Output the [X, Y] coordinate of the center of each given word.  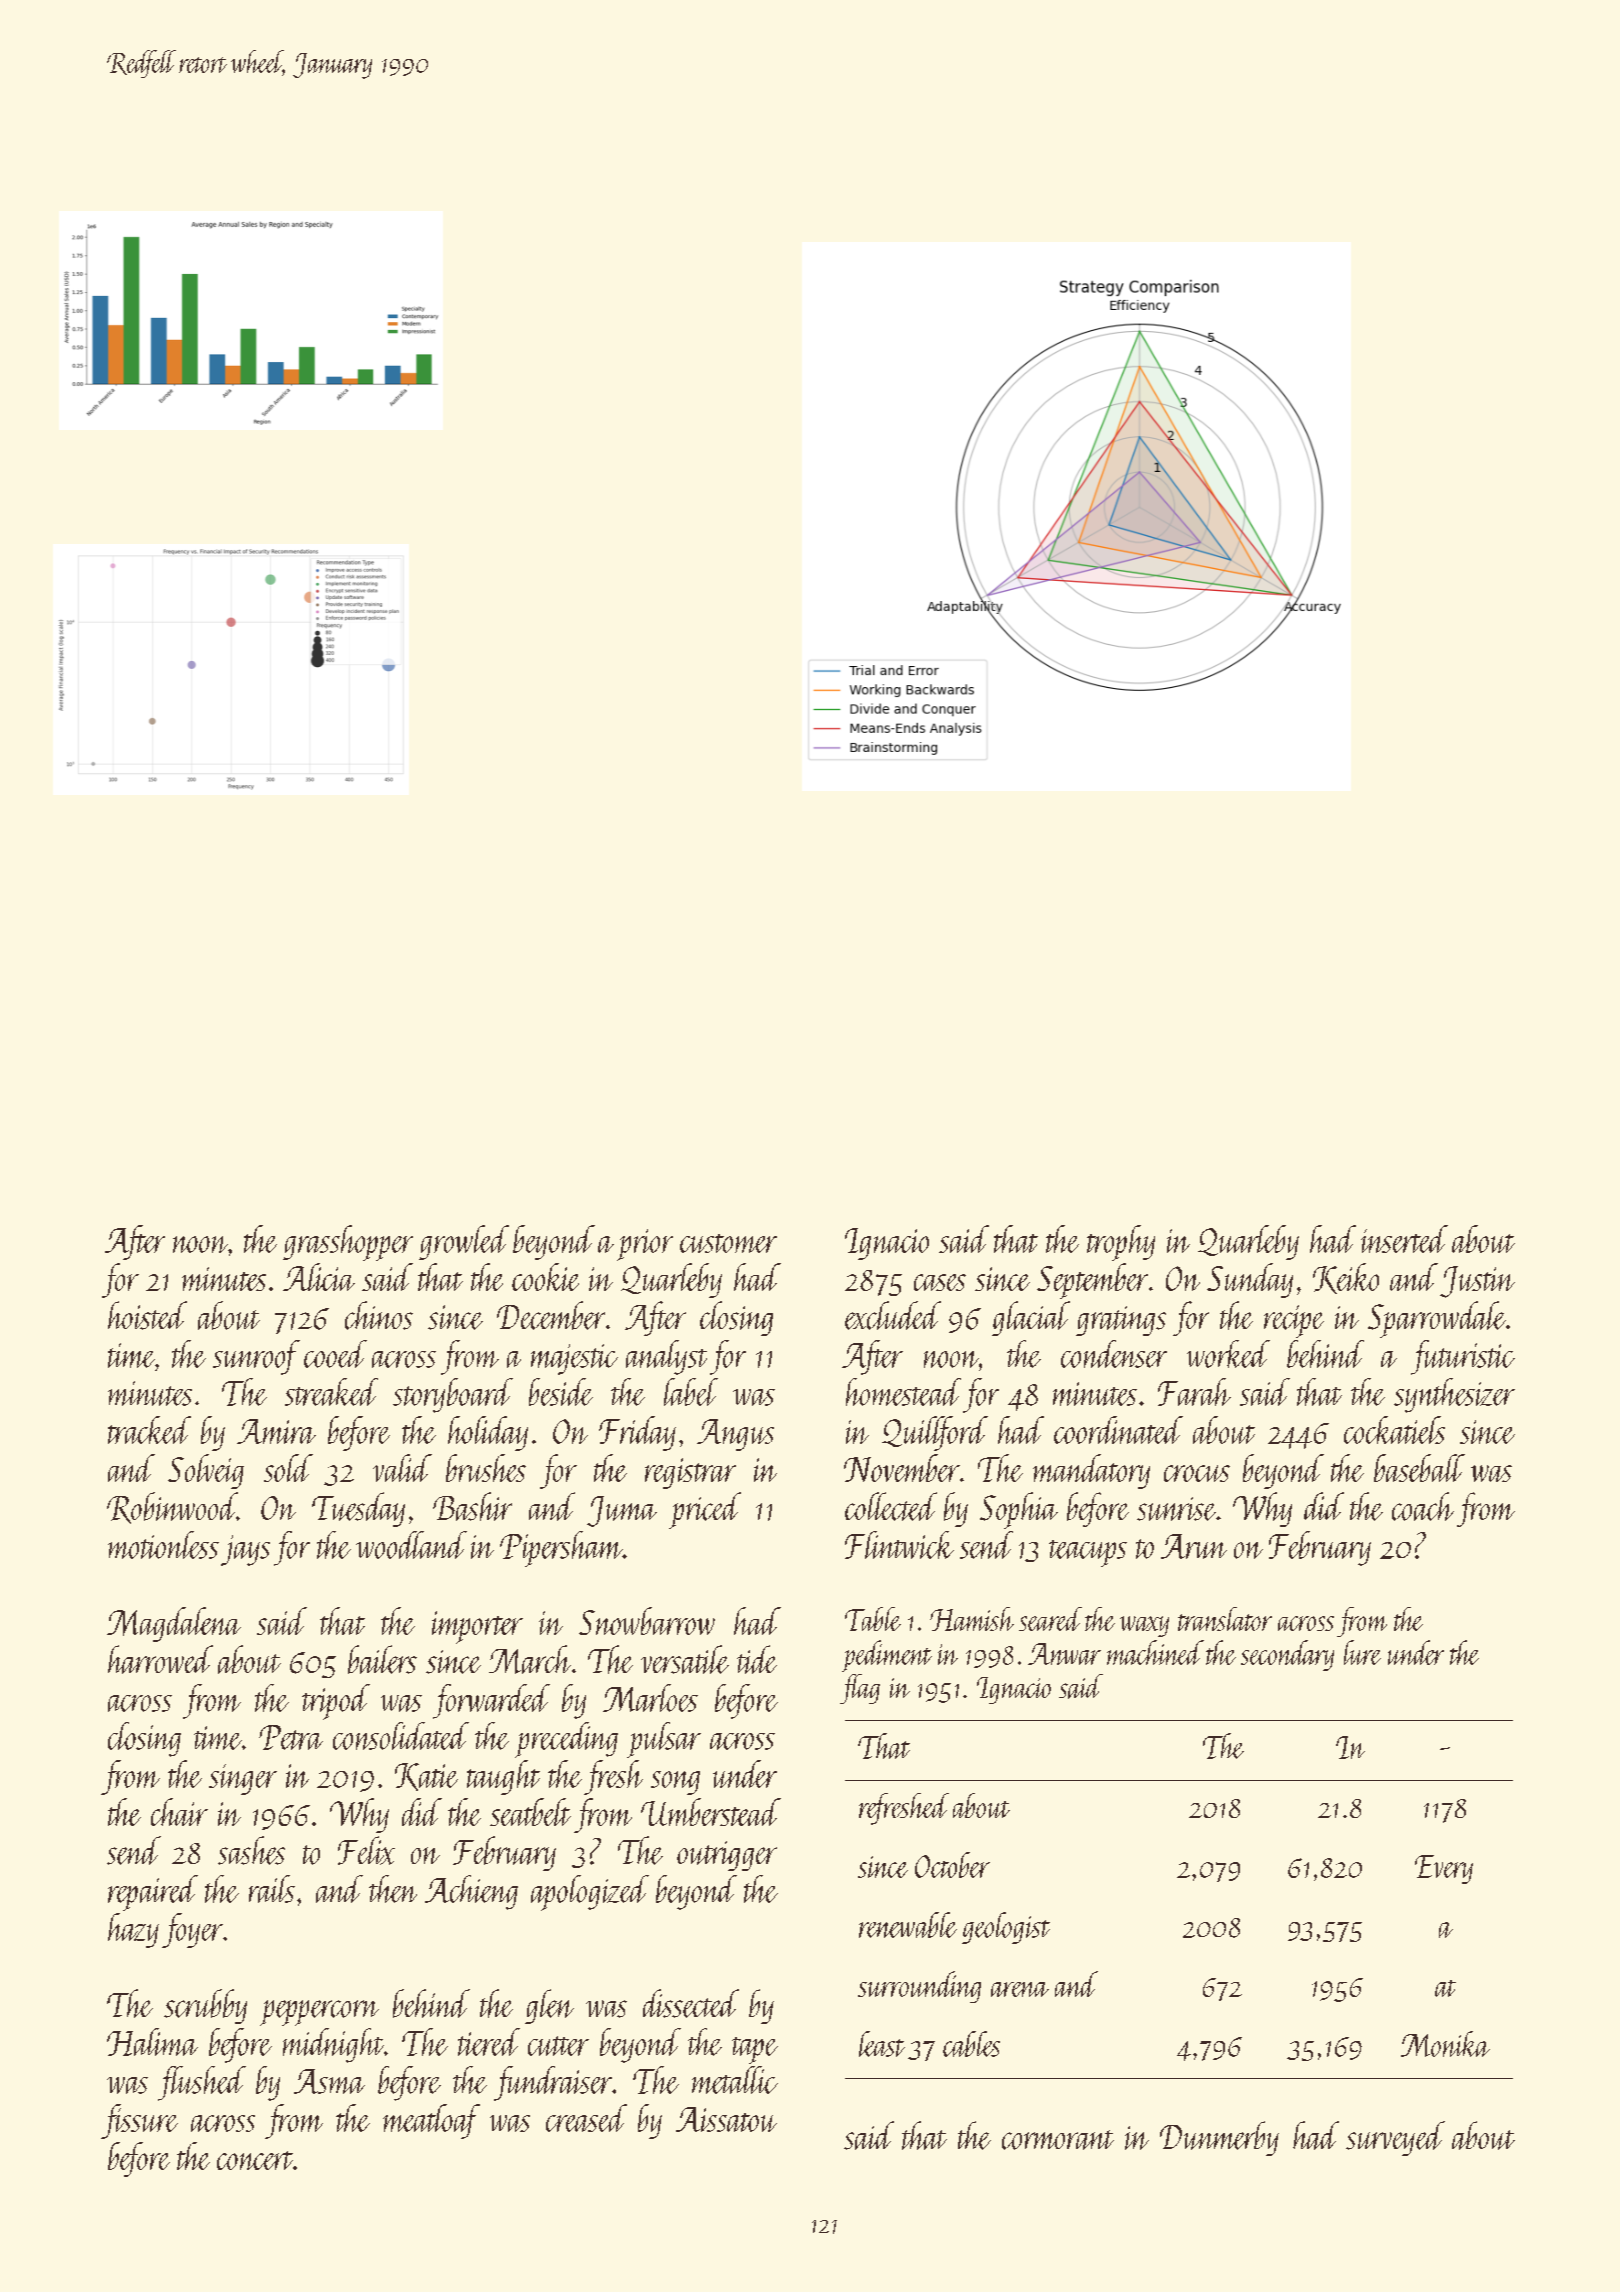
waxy [1144, 1626]
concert [255, 2160]
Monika [1445, 2044]
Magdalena [174, 1624]
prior [645, 1245]
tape [755, 2050]
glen [549, 2006]
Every [1444, 1869]
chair [179, 1812]
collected [891, 1506]
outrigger [727, 1856]
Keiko [1346, 1278]
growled [464, 1242]
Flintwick [899, 1545]
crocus [1197, 1473]
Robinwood [172, 1508]
